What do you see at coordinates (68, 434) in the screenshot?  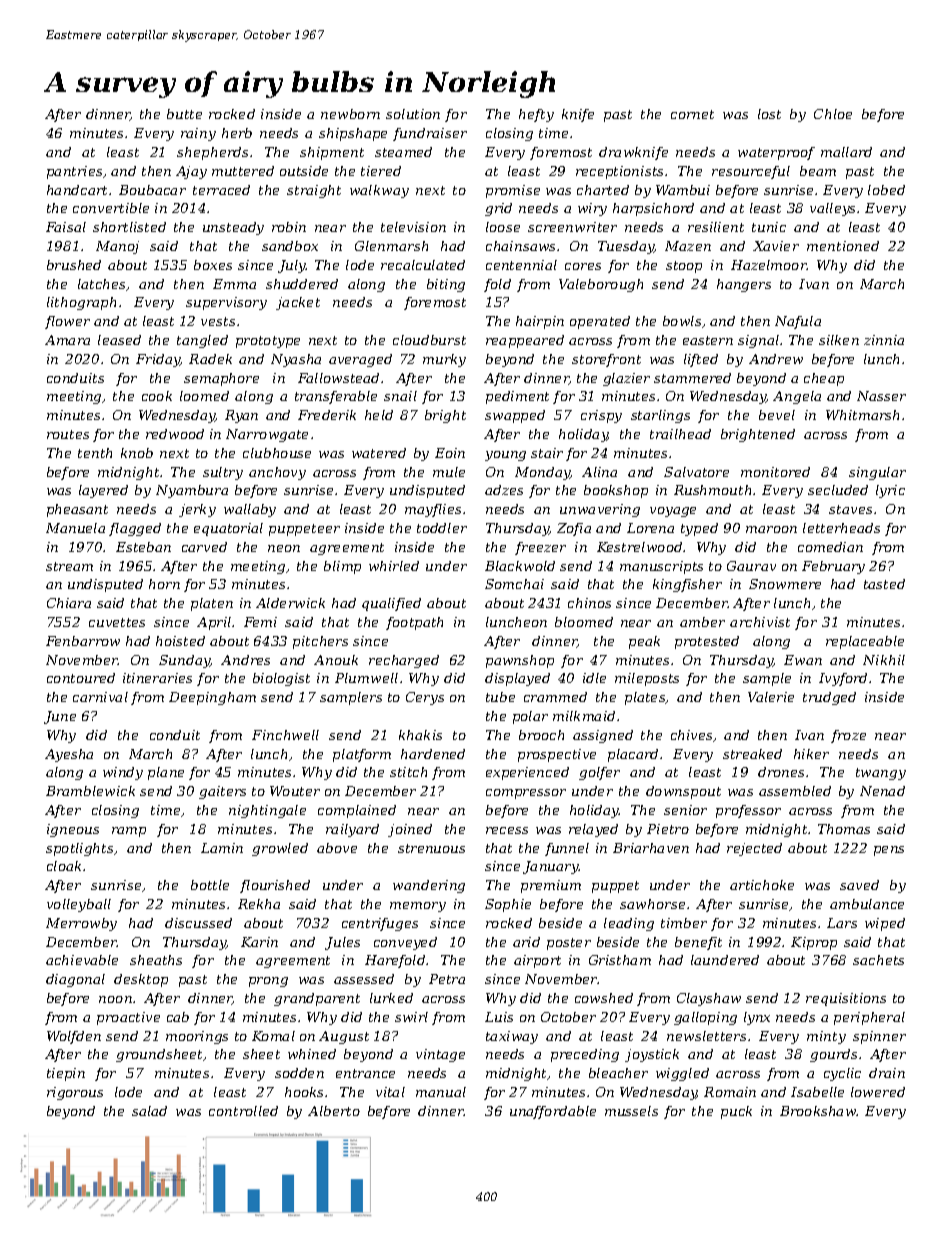 I see `routes` at bounding box center [68, 434].
